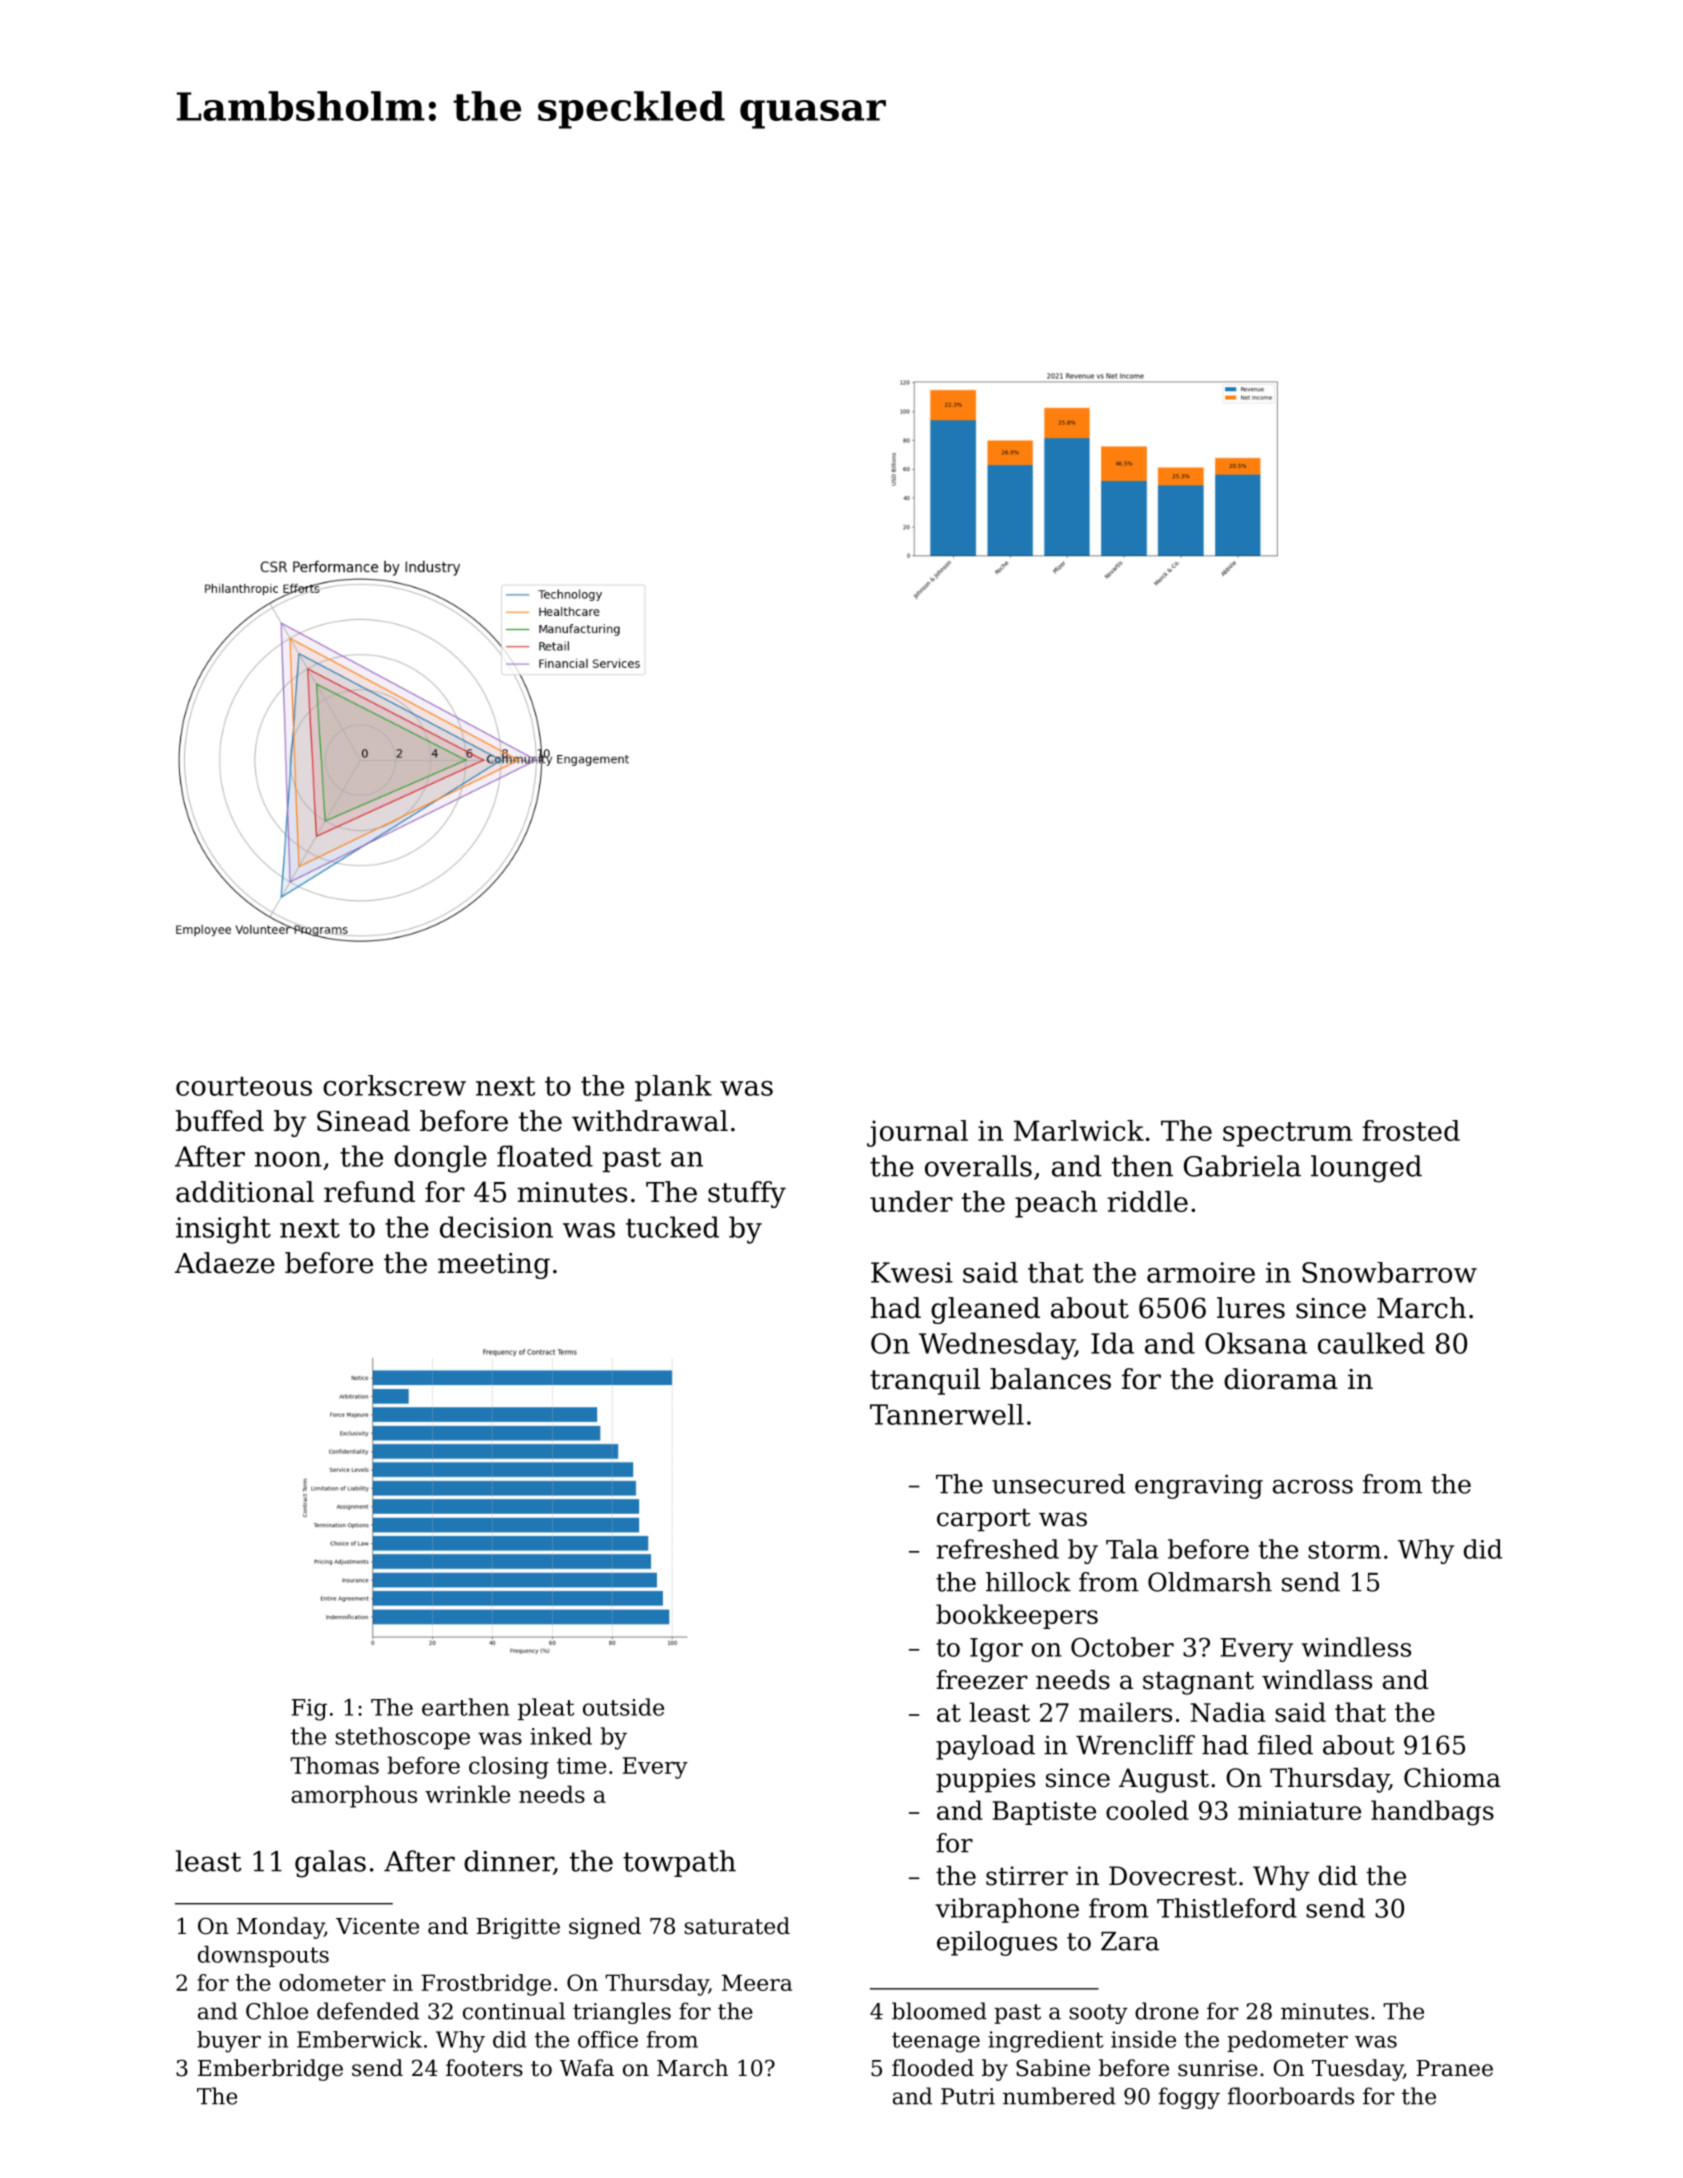  What do you see at coordinates (277, 2011) in the screenshot?
I see `Chloe` at bounding box center [277, 2011].
